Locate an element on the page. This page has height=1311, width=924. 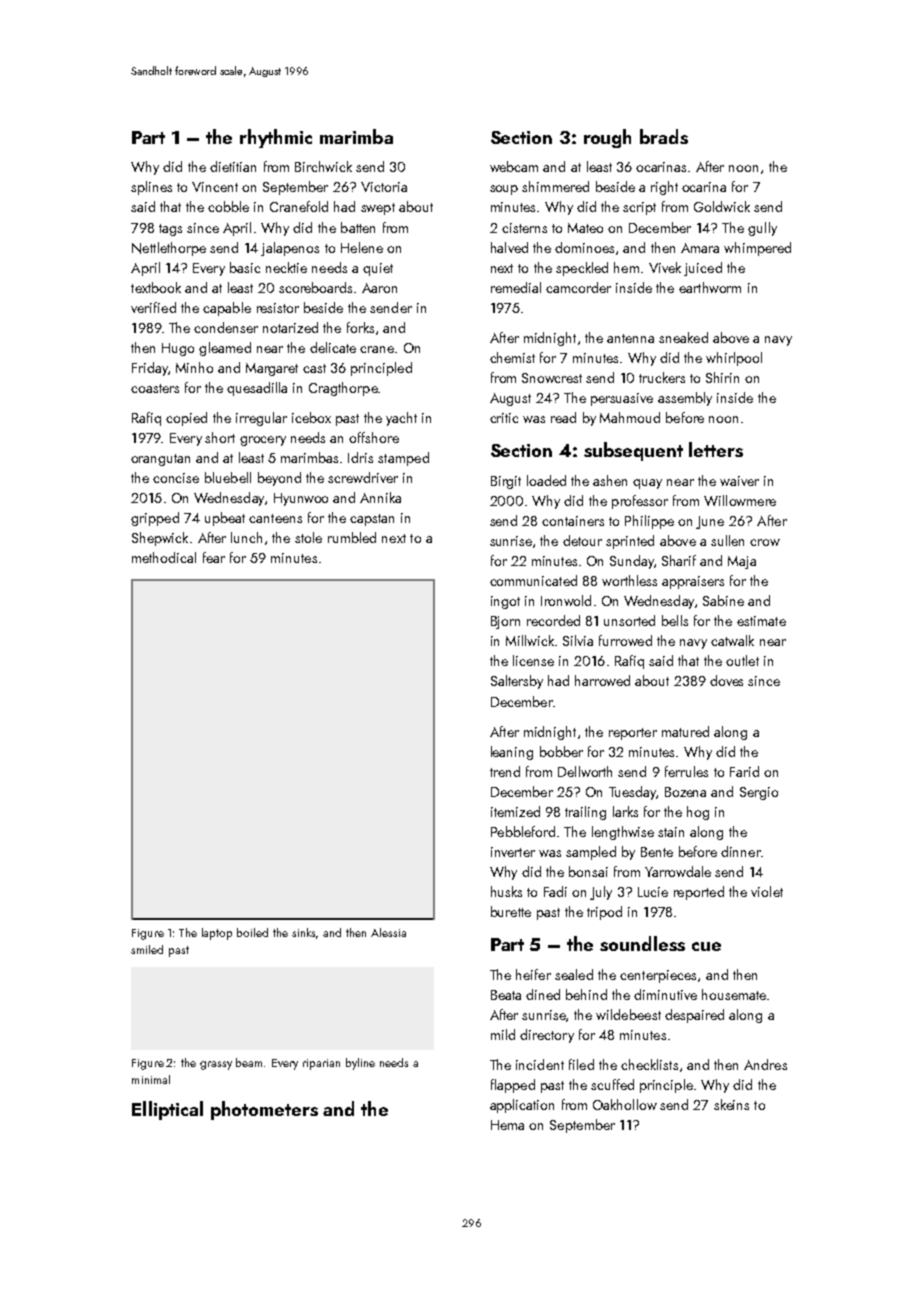
Bjorn is located at coordinates (505, 622).
